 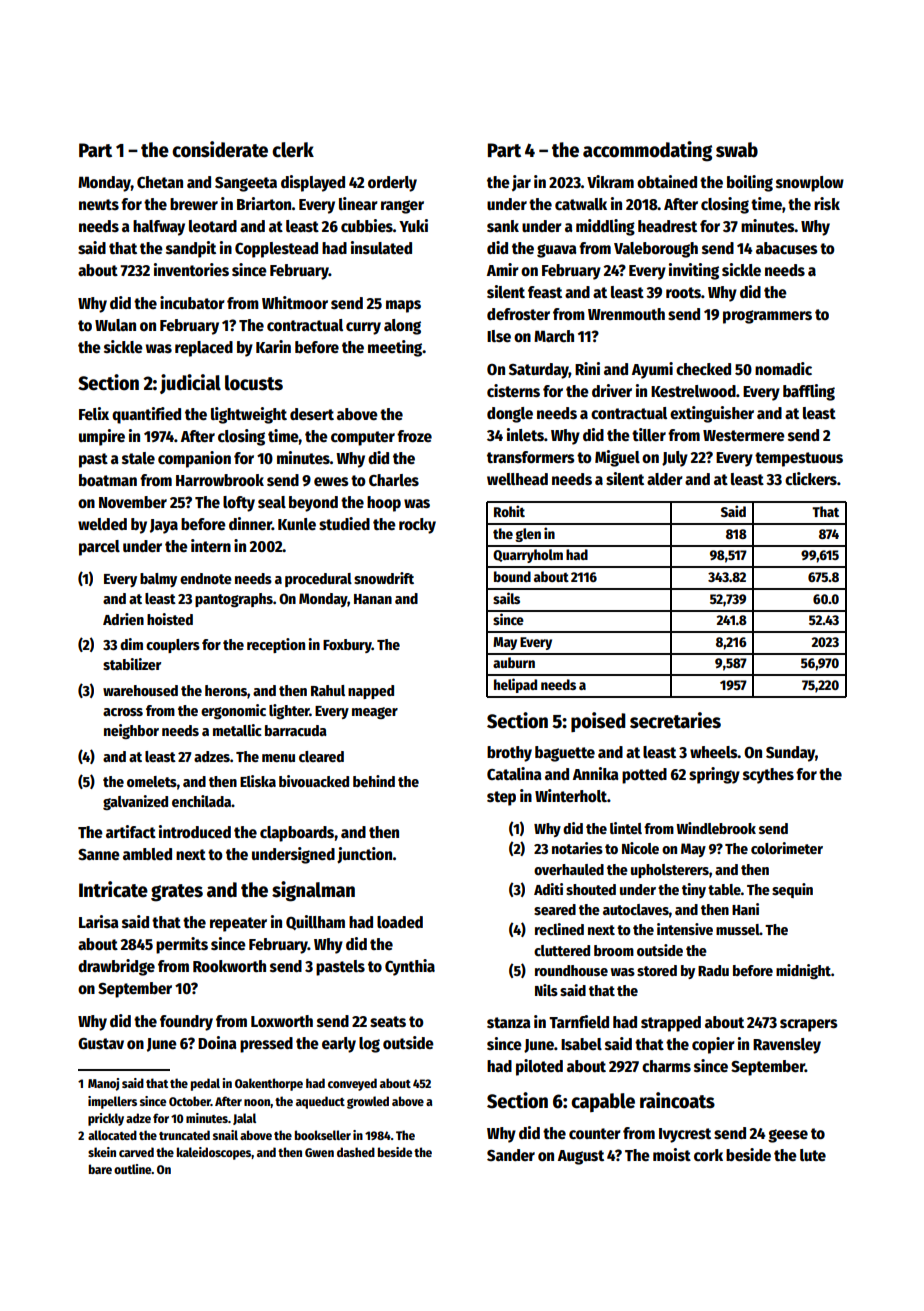 I want to click on considerate, so click(x=220, y=149).
